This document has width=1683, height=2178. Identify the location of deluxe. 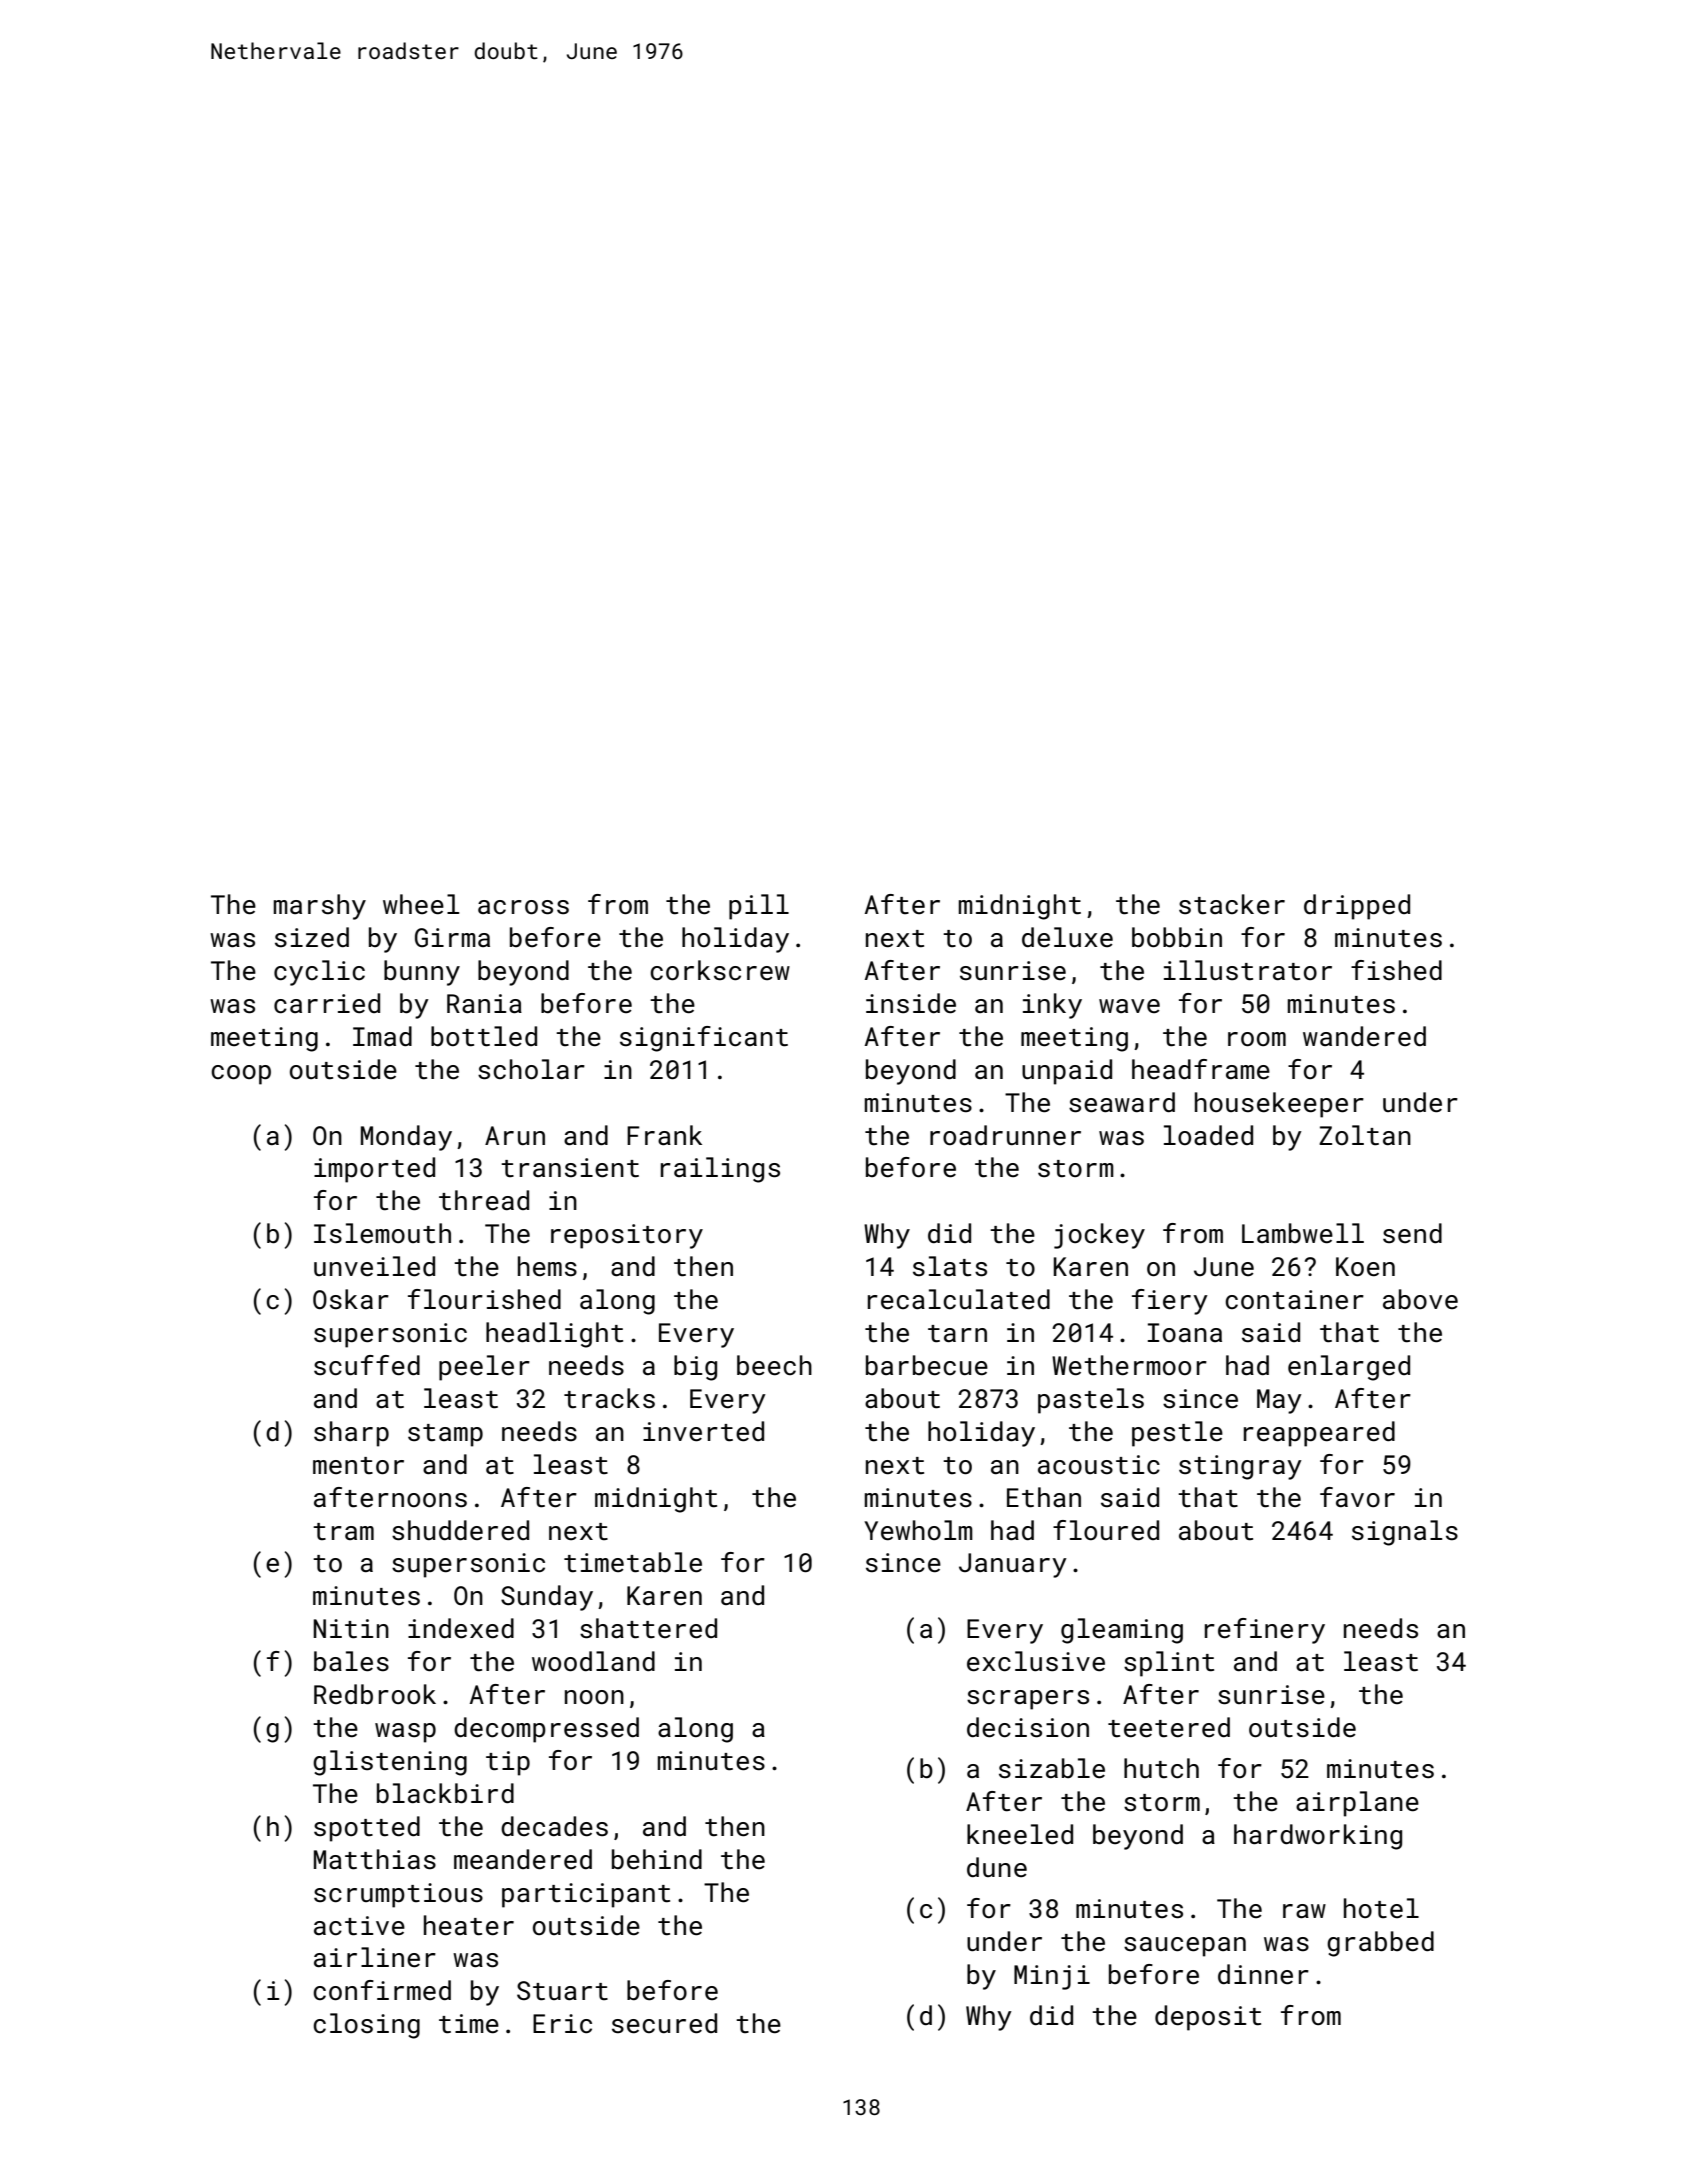
(1067, 937).
